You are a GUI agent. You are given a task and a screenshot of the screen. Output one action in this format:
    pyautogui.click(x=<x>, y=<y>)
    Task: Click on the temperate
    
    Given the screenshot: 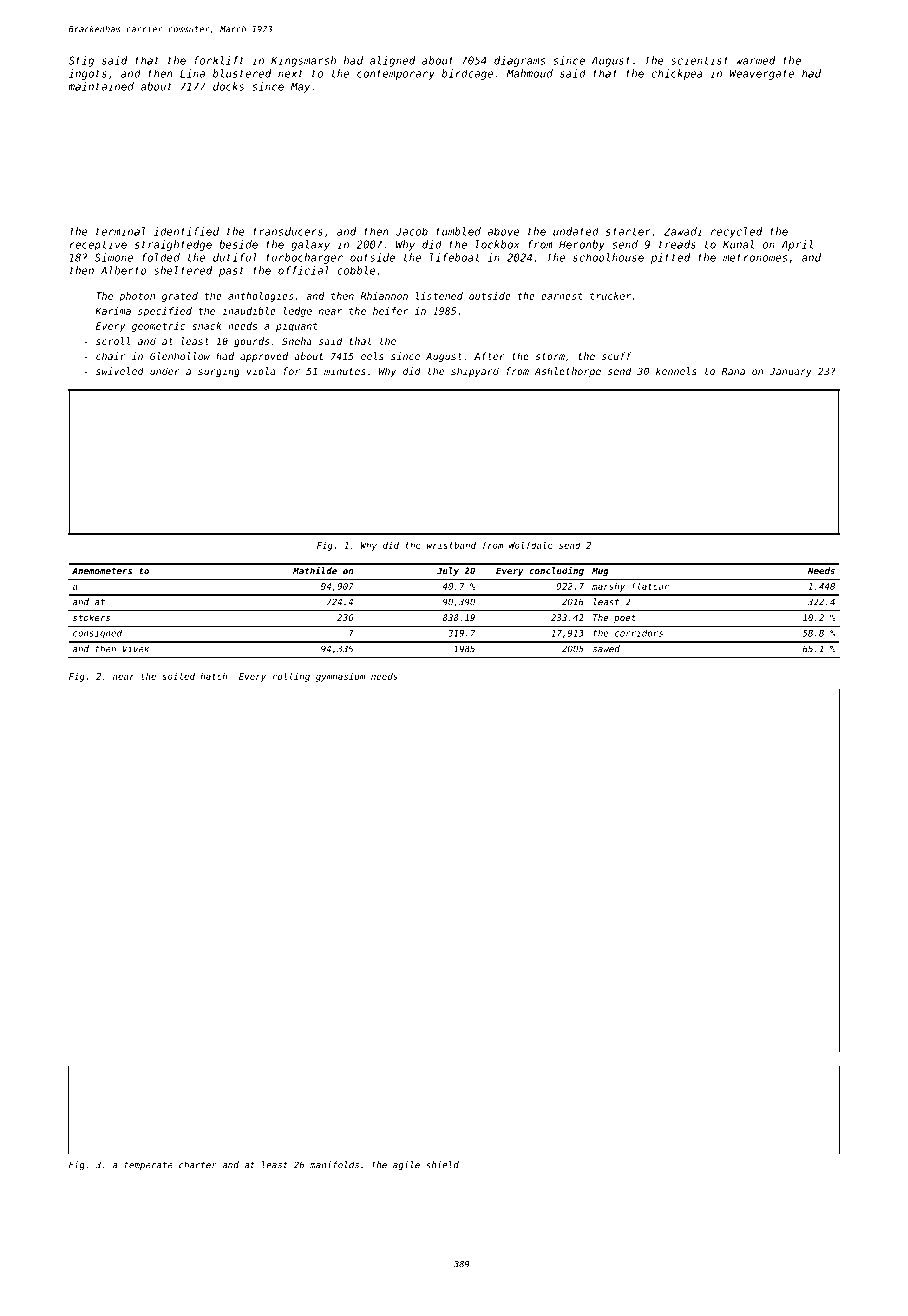 What is the action you would take?
    pyautogui.click(x=148, y=1166)
